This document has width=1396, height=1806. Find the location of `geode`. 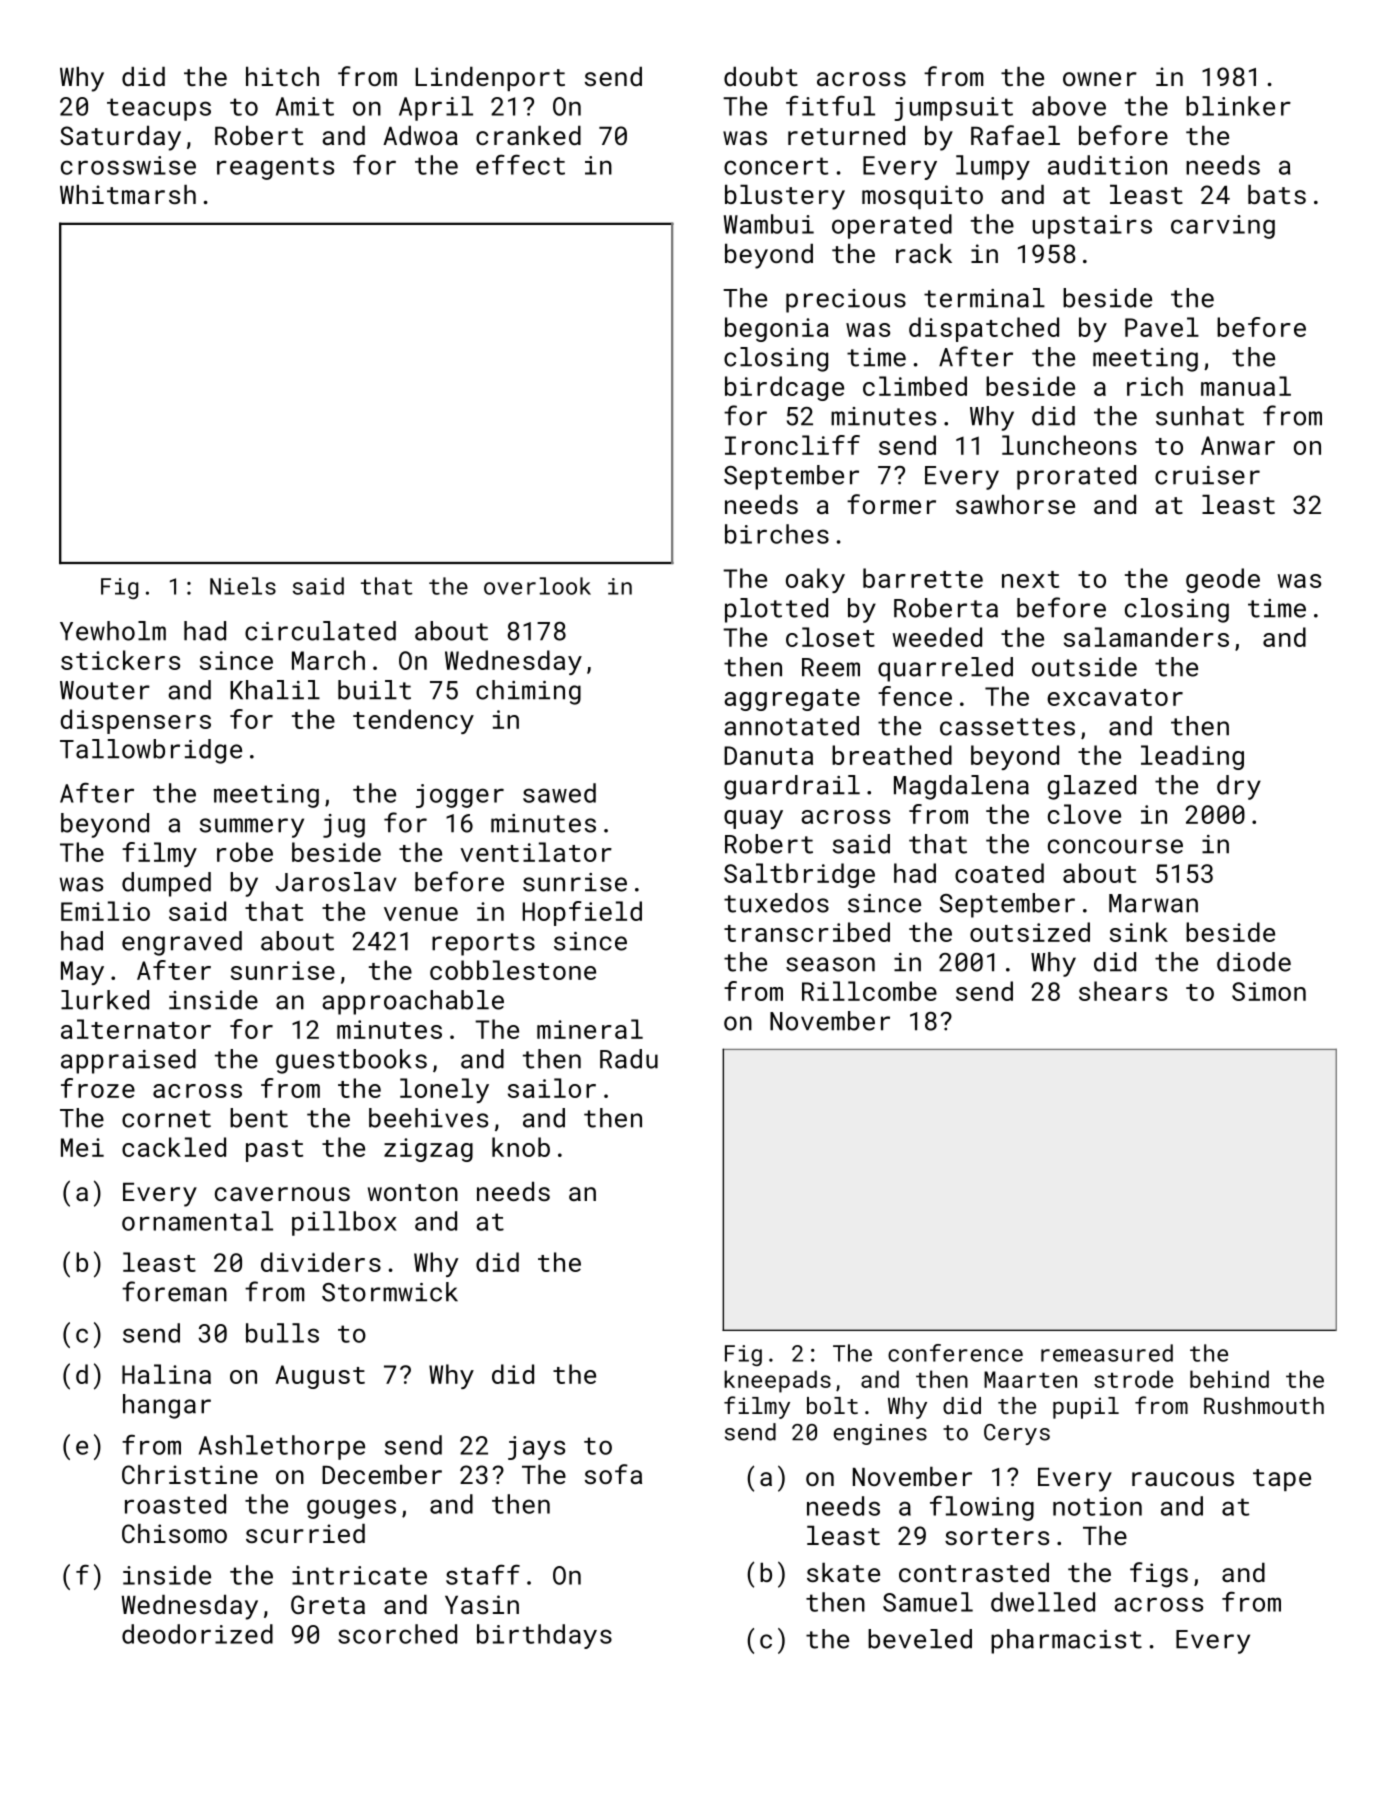

geode is located at coordinates (1223, 580).
